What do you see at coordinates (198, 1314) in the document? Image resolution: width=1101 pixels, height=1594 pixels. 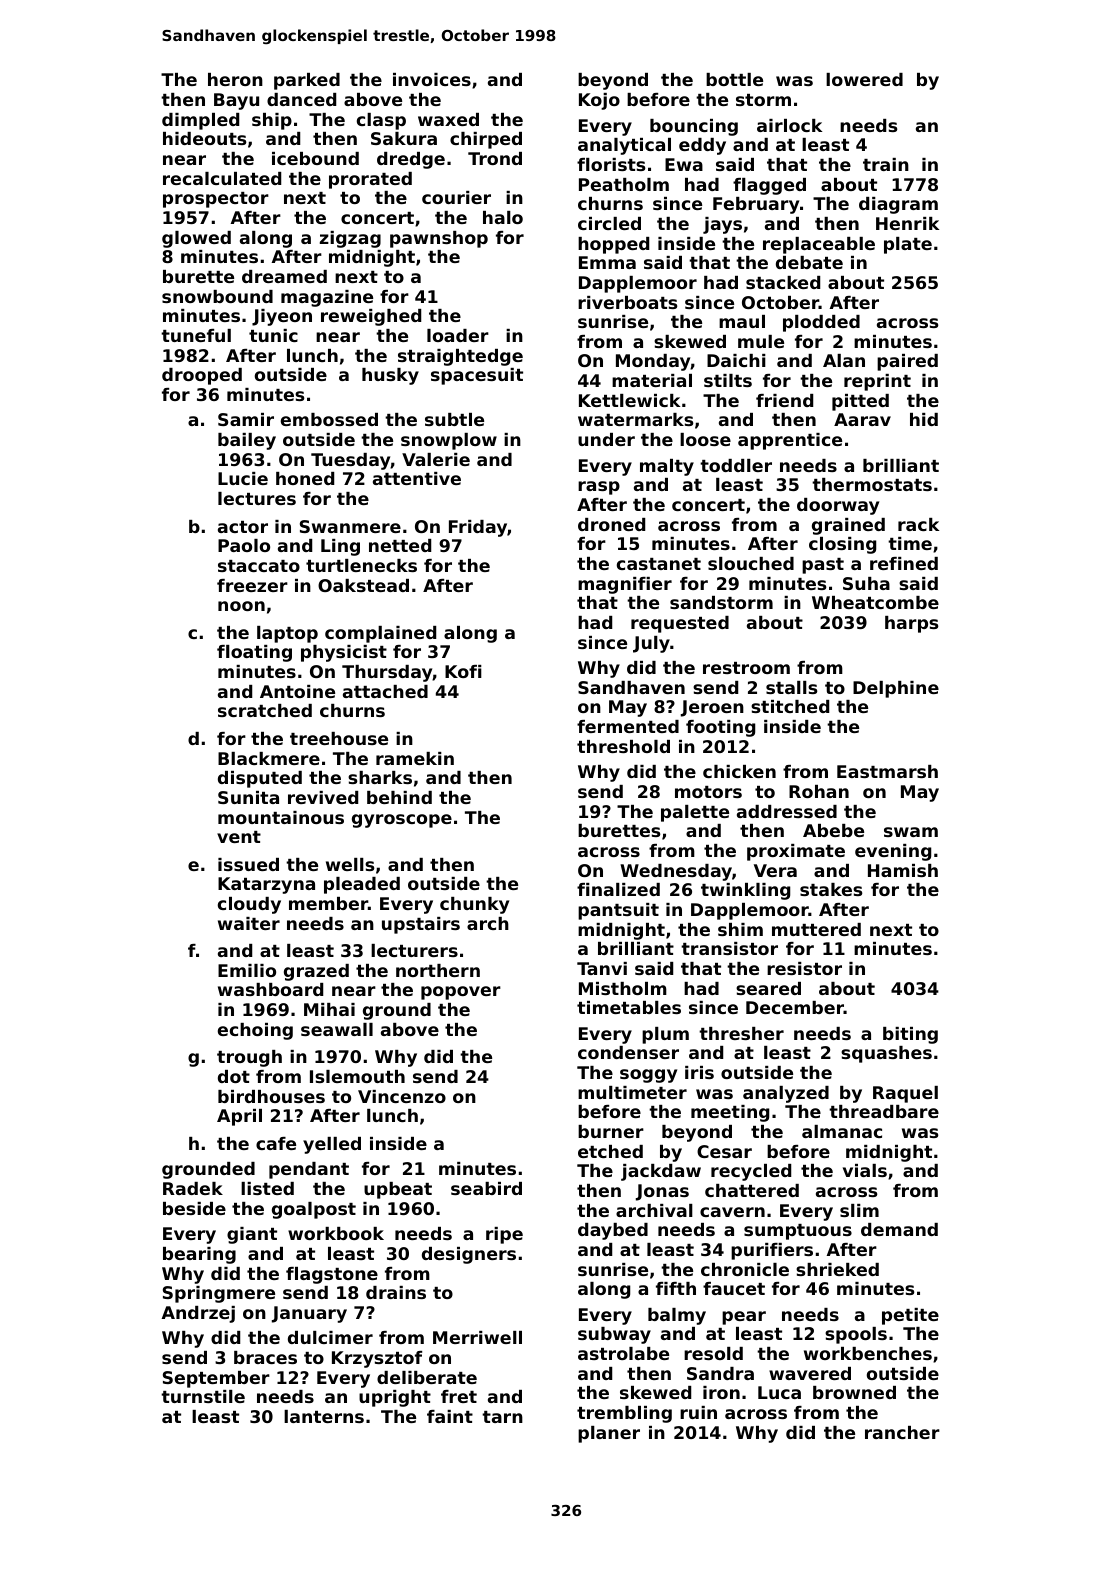 I see `Andrzej` at bounding box center [198, 1314].
